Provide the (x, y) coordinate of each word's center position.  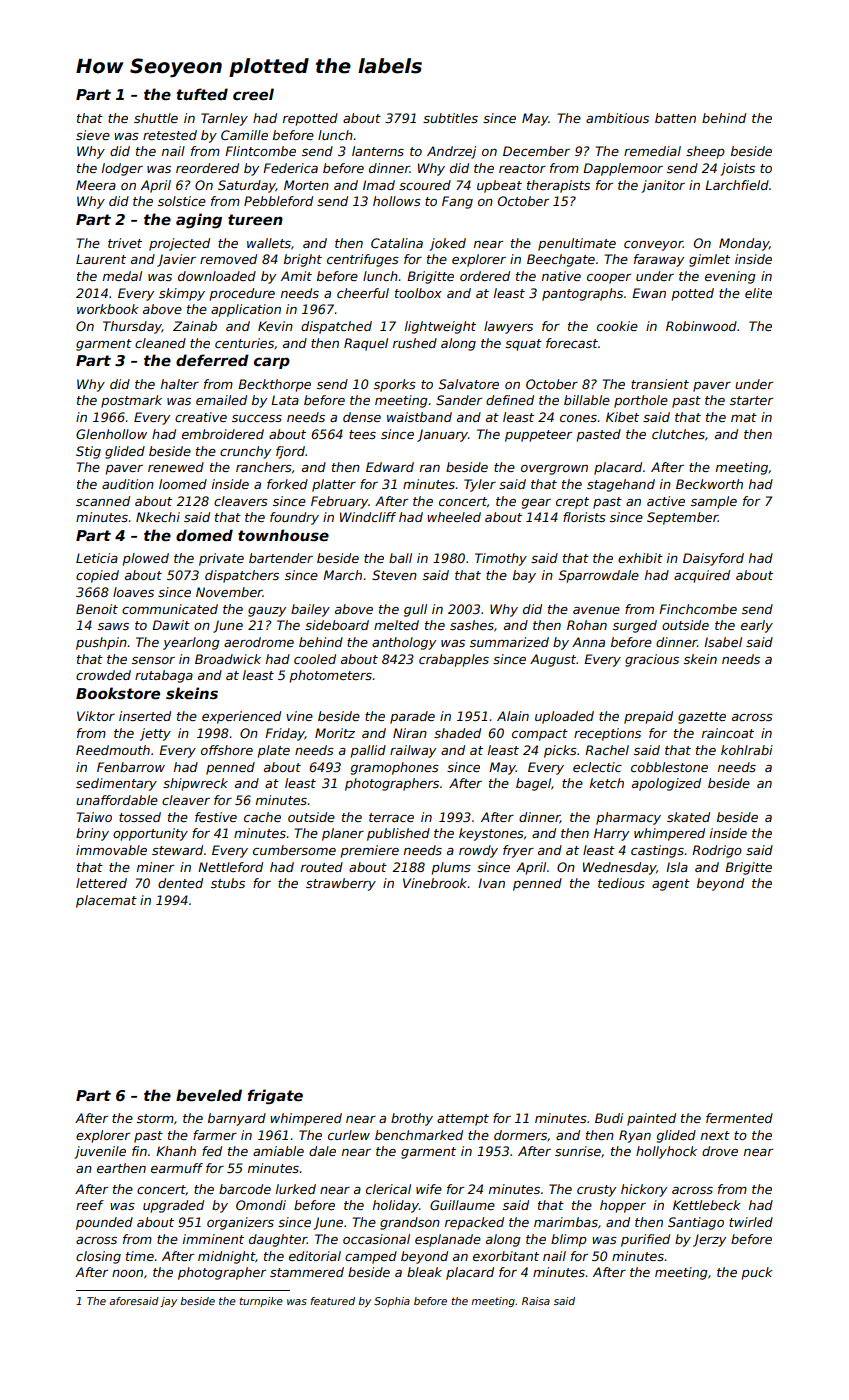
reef (90, 1205)
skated (688, 817)
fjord (290, 452)
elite (758, 293)
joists (737, 169)
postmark (131, 401)
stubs (228, 883)
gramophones (395, 768)
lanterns (378, 151)
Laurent (101, 259)
